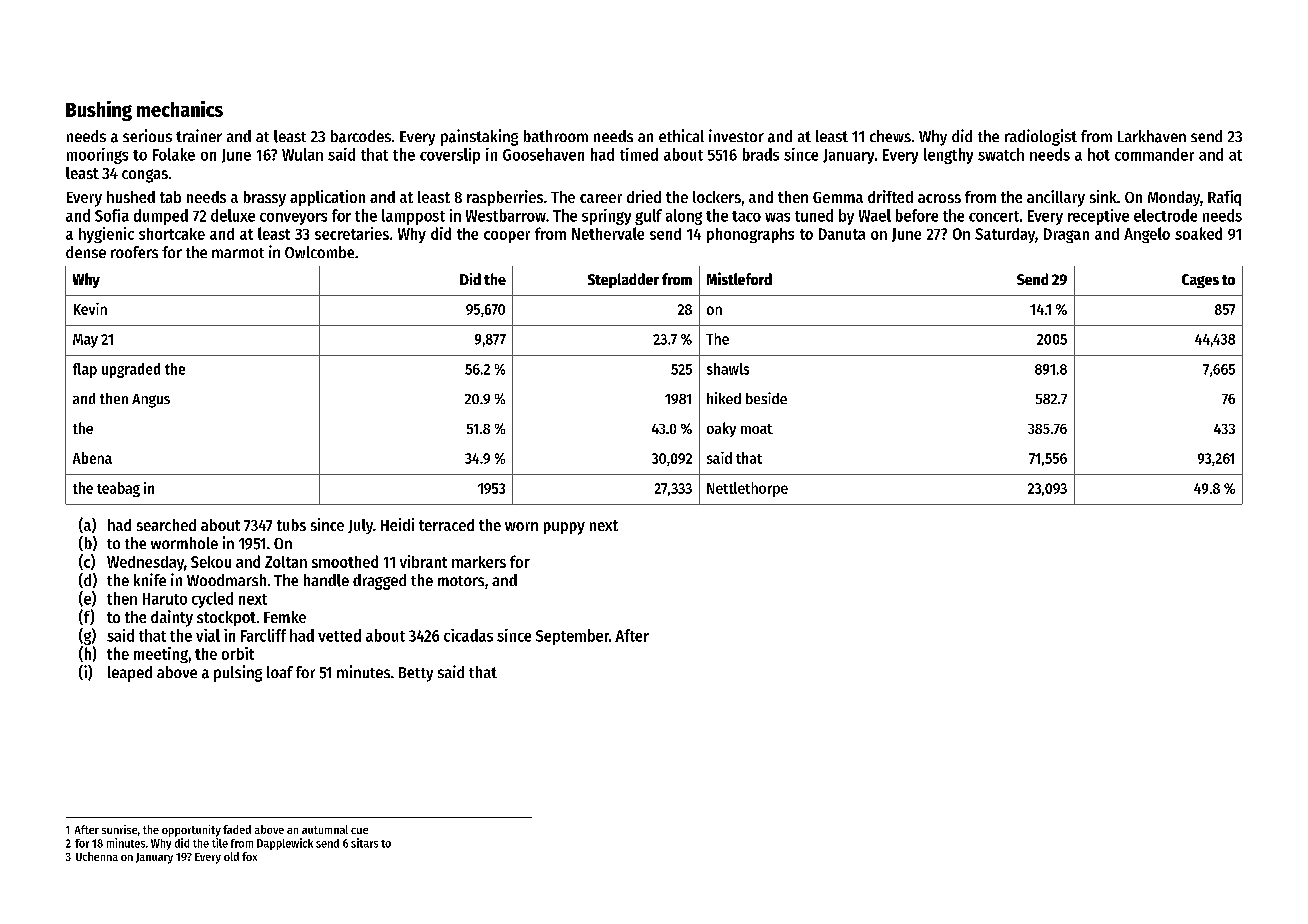 Image resolution: width=1308 pixels, height=924 pixels. I want to click on searched, so click(166, 525).
